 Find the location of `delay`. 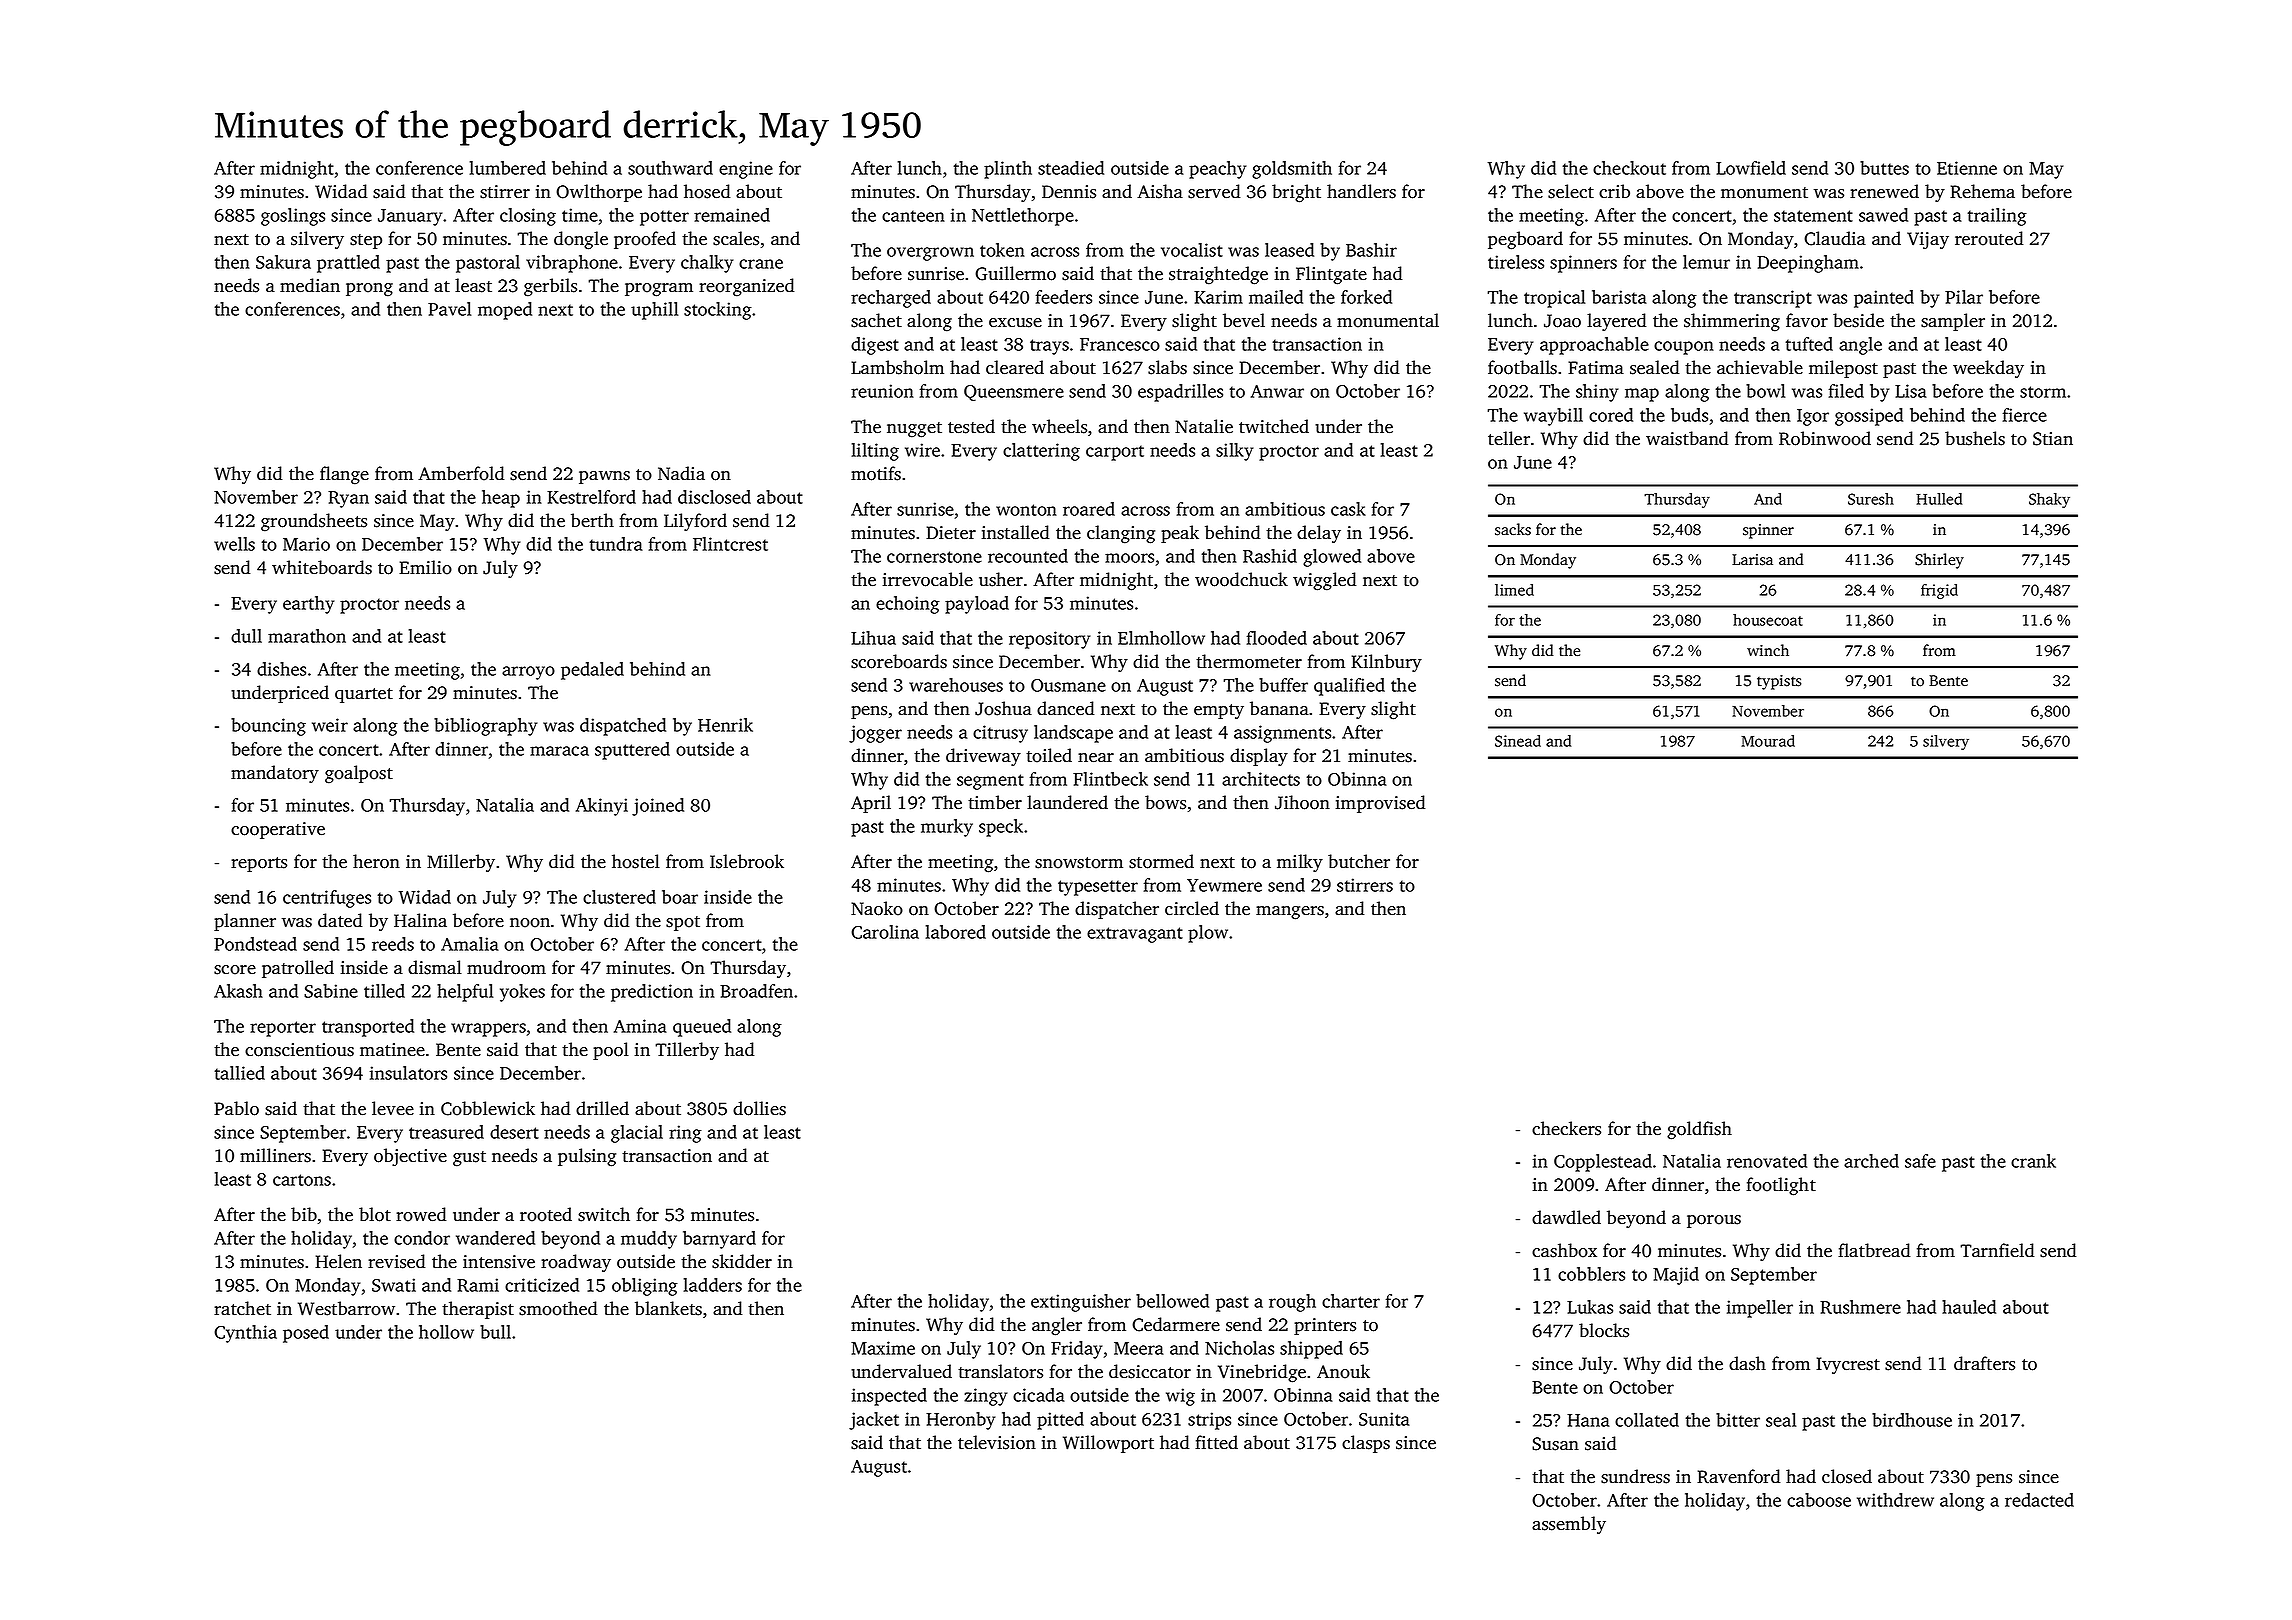

delay is located at coordinates (1319, 534).
